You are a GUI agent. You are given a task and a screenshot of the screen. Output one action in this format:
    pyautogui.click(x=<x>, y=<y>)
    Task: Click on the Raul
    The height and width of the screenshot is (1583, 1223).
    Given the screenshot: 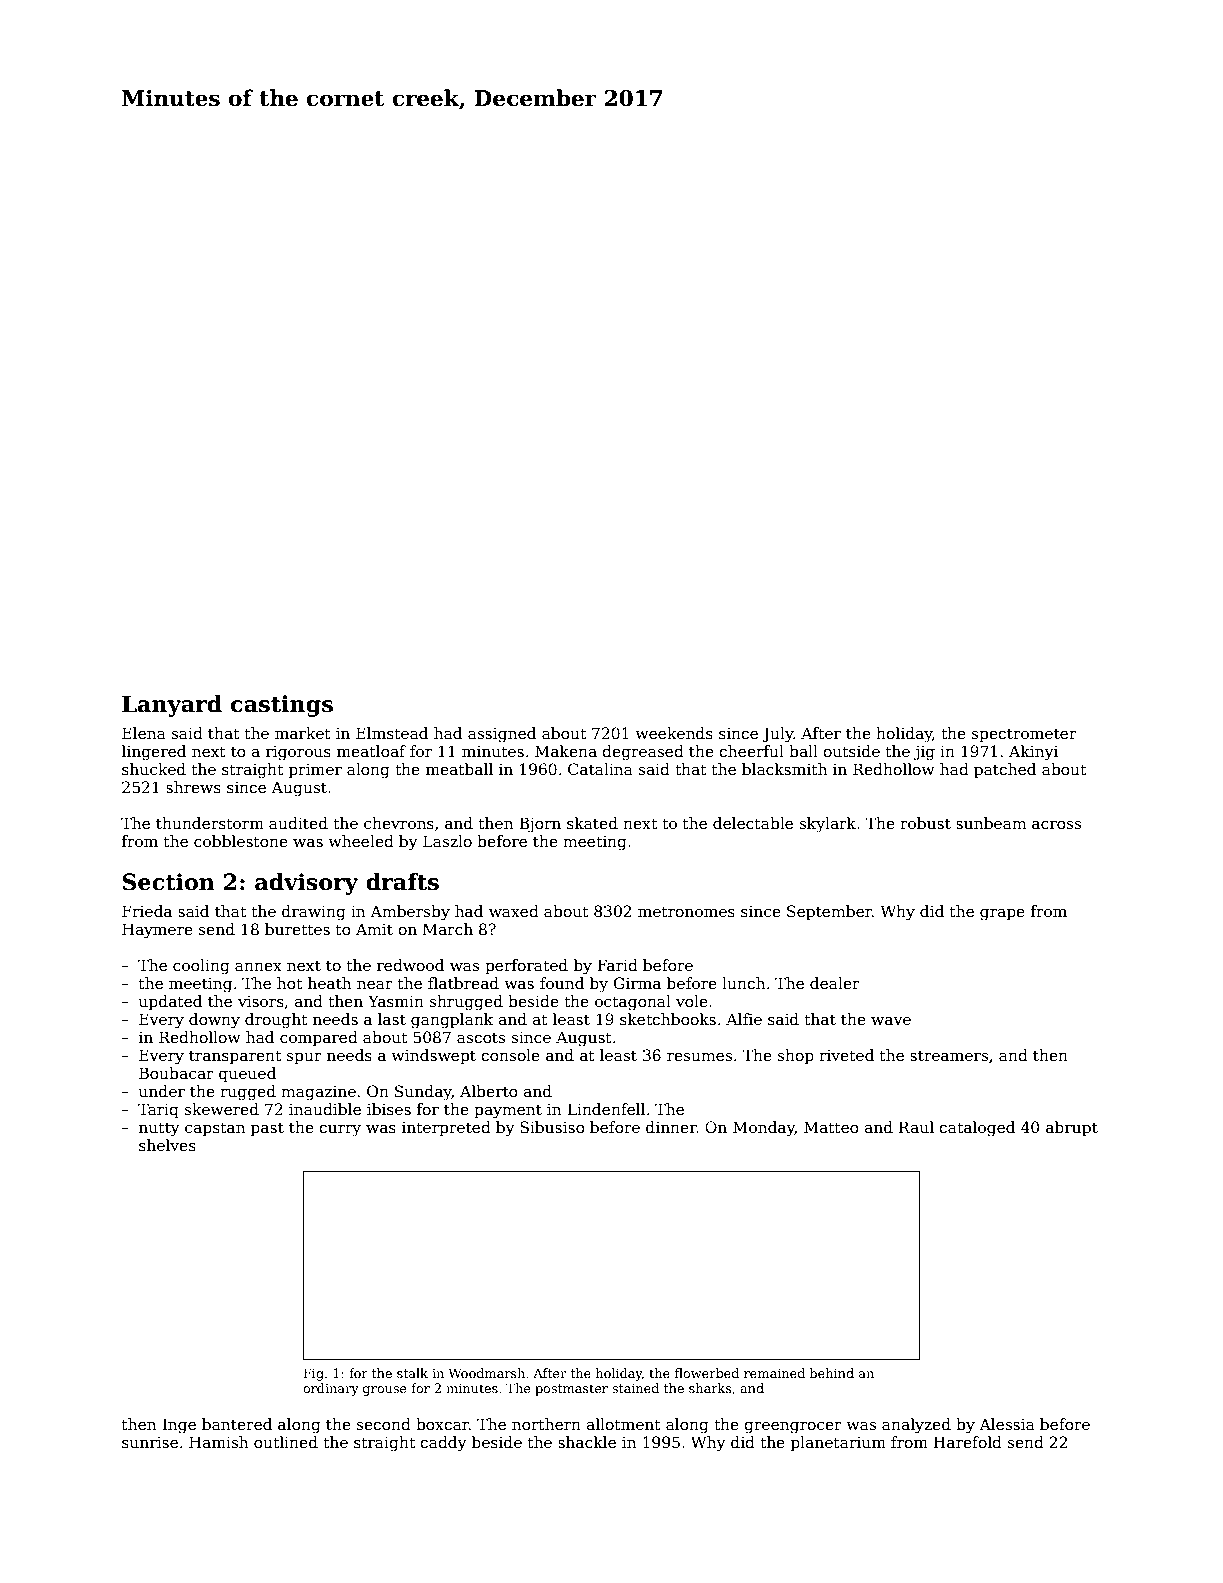 What is the action you would take?
    pyautogui.click(x=916, y=1127)
